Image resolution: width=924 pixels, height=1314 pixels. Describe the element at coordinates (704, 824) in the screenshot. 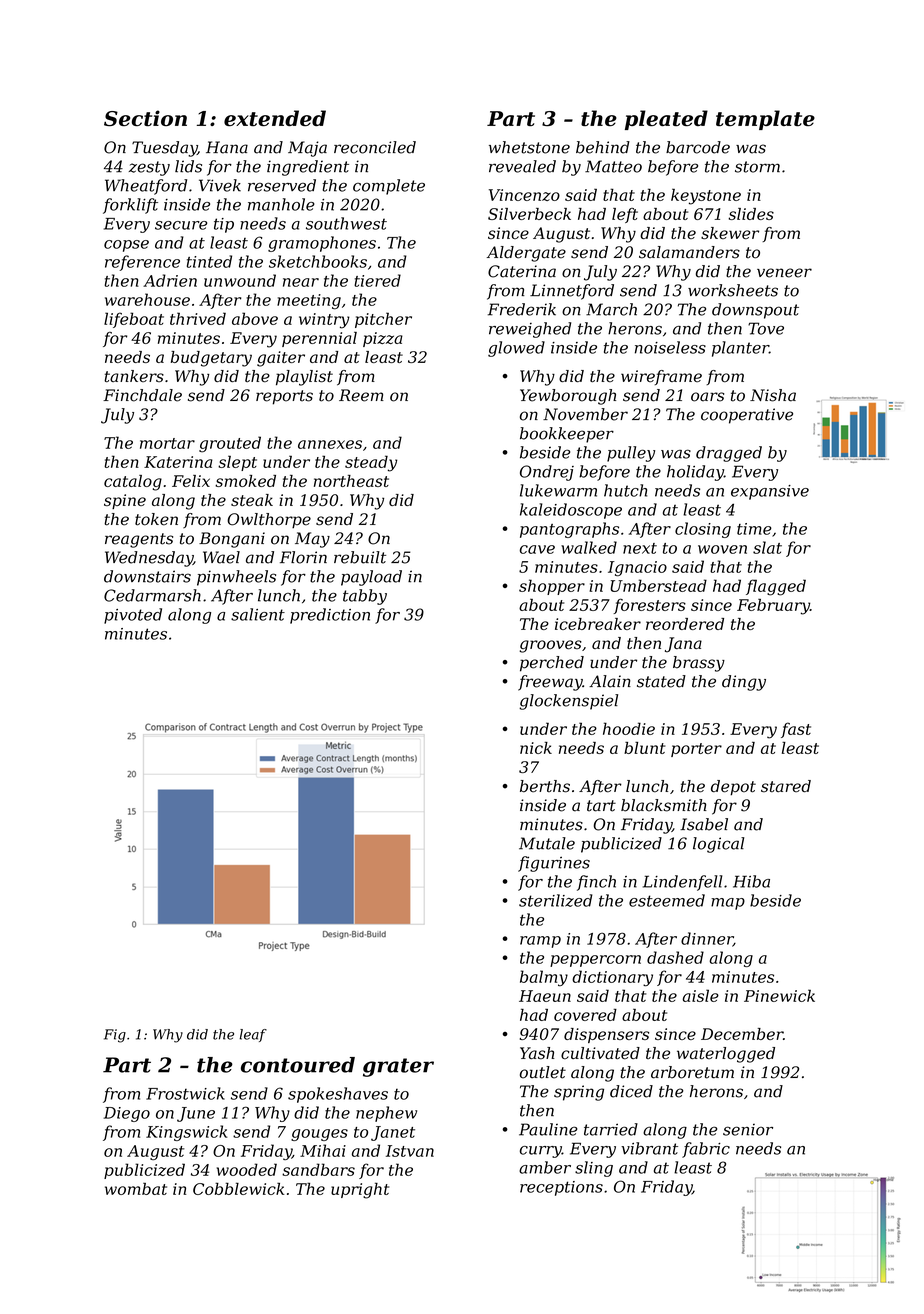

I see `Isabel` at that location.
